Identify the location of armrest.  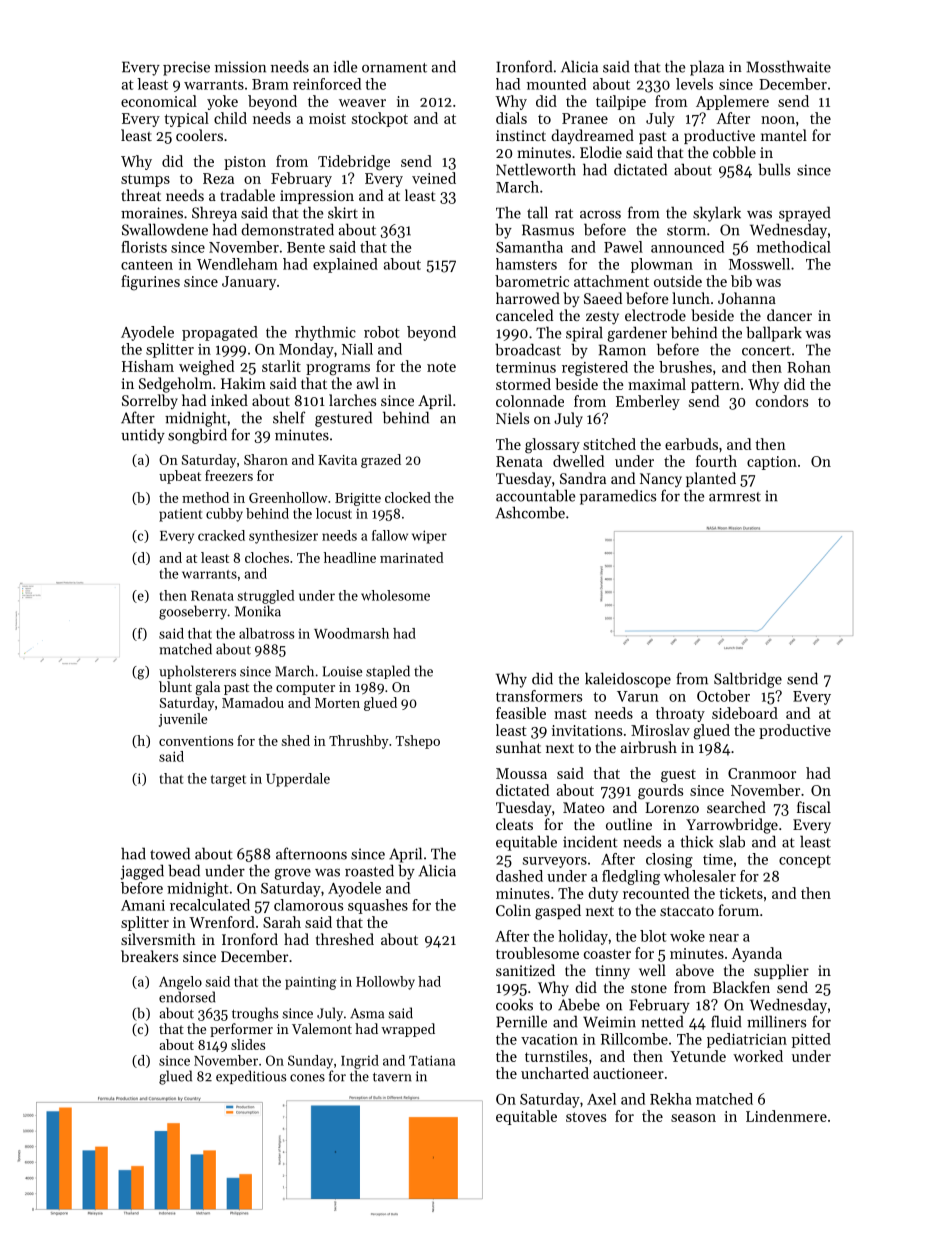
(735, 497).
